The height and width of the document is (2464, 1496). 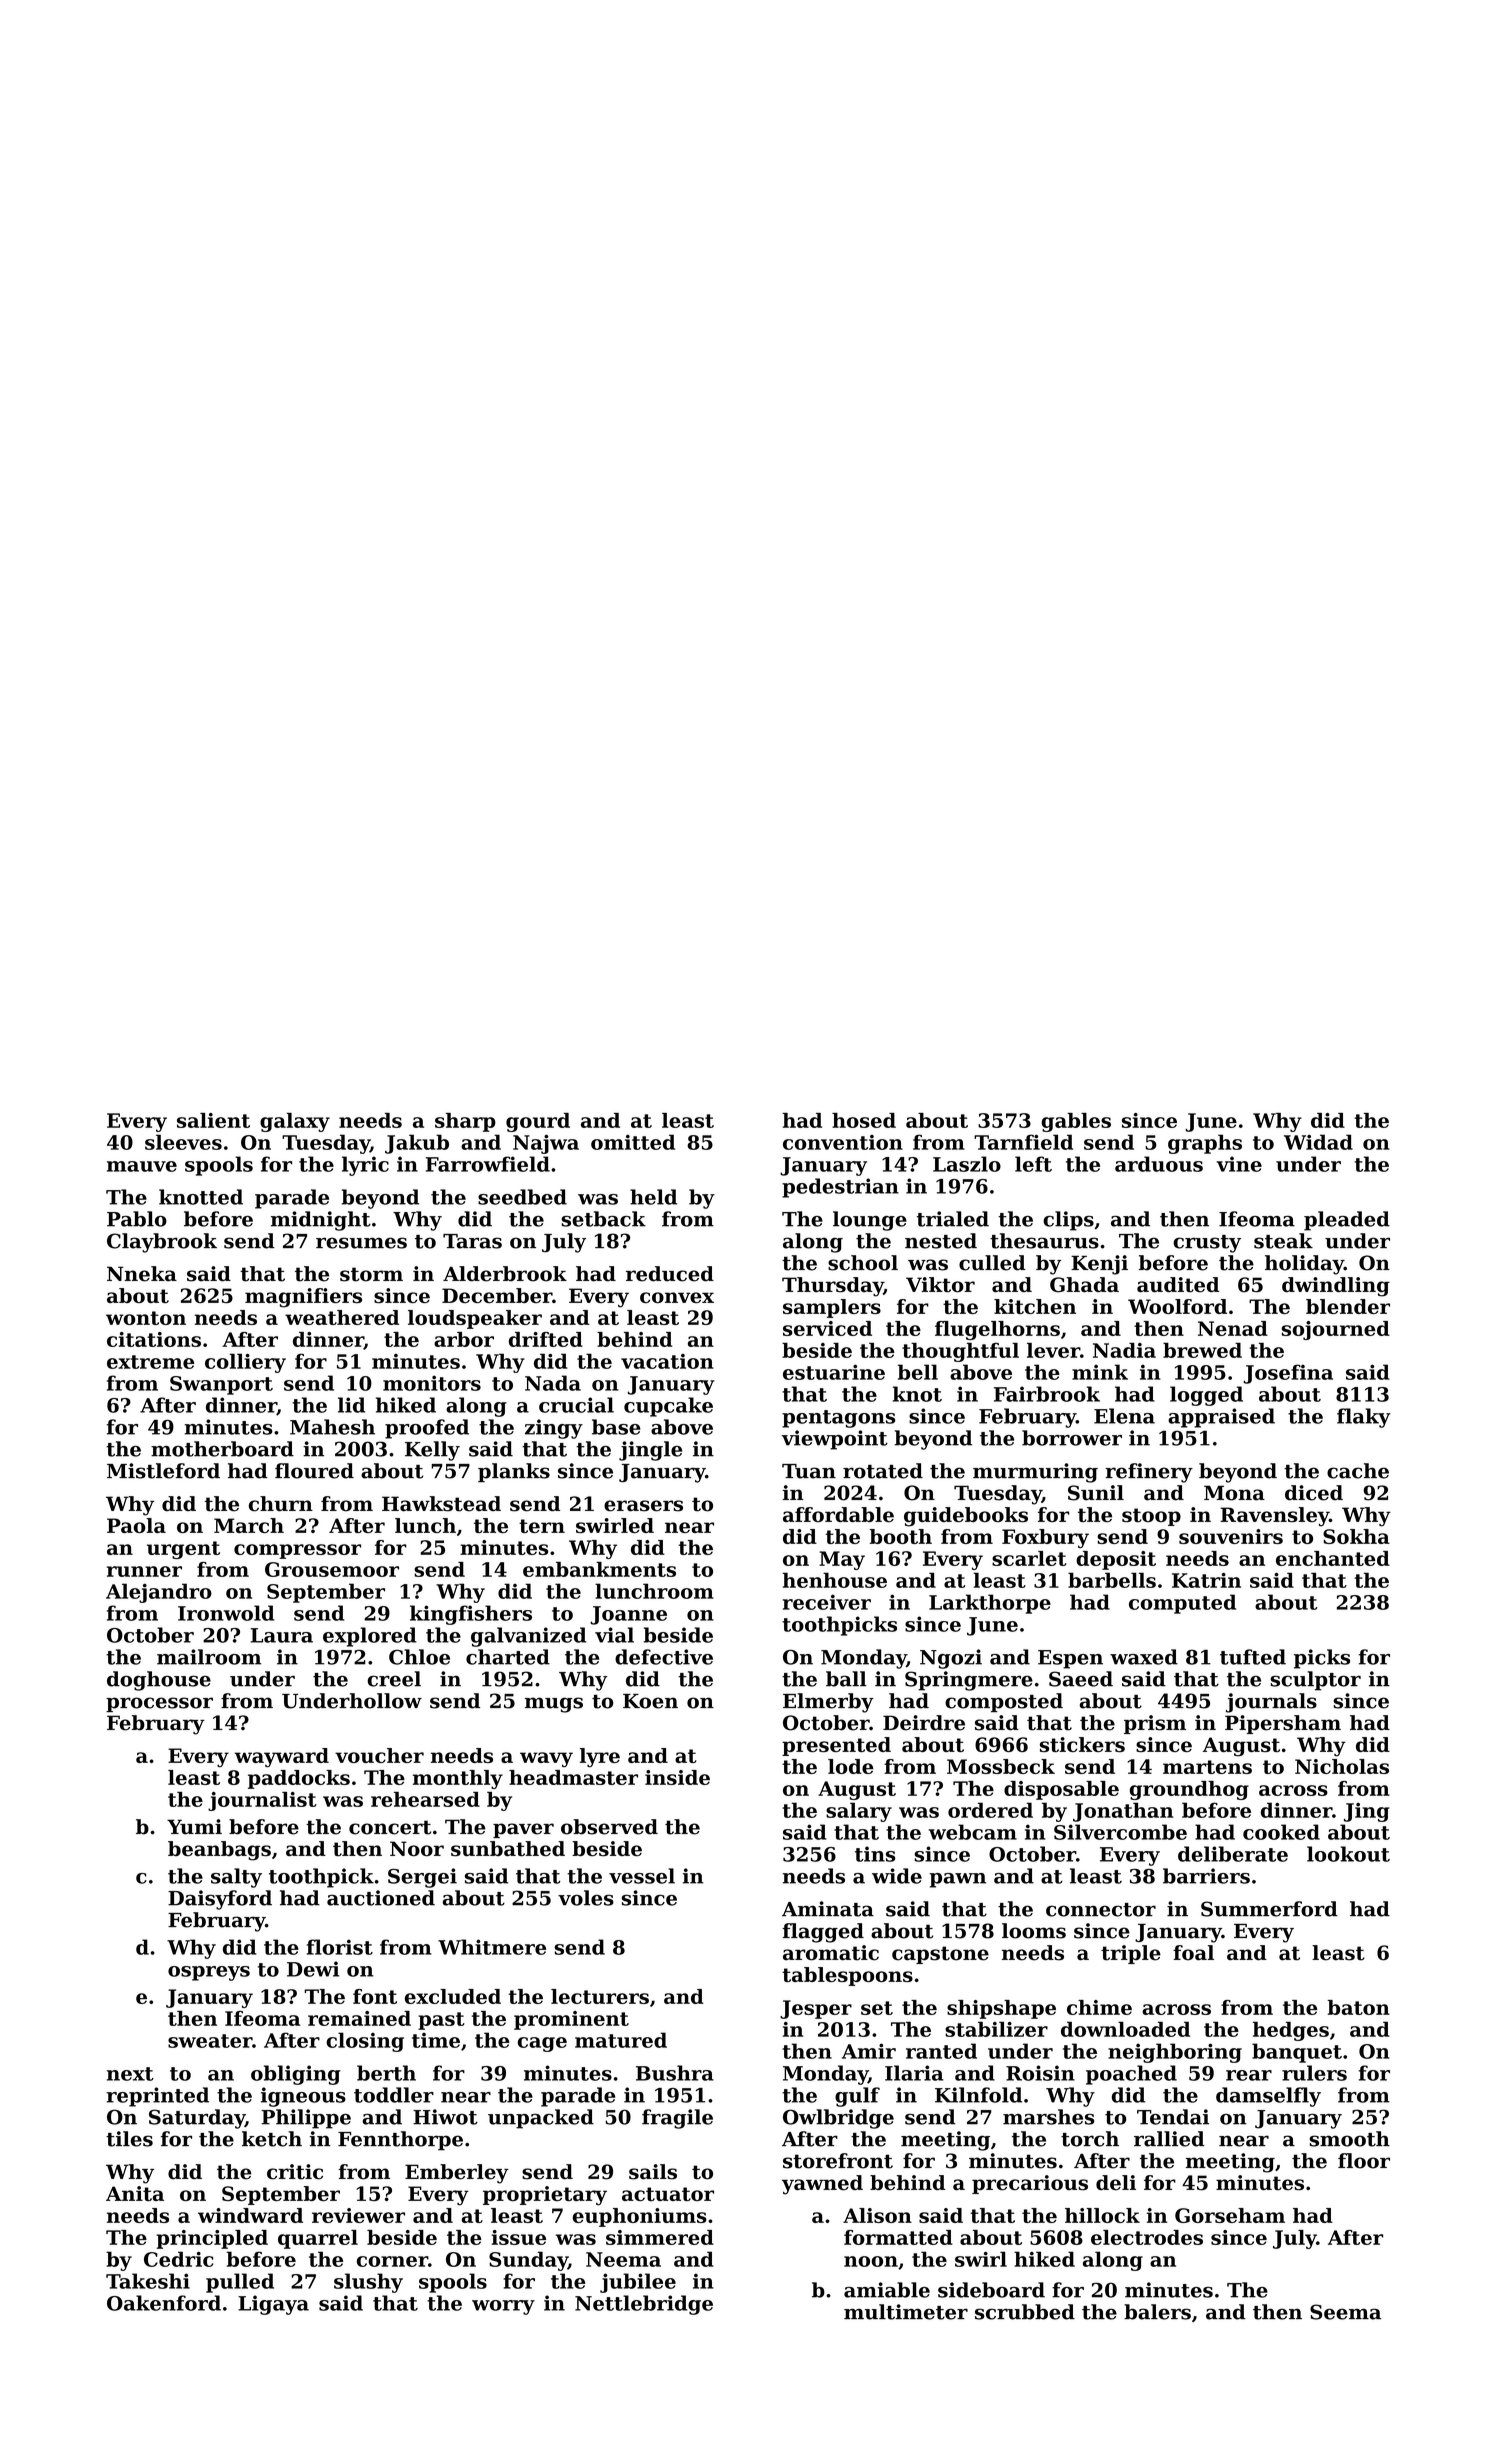 I want to click on tiles, so click(x=129, y=2139).
